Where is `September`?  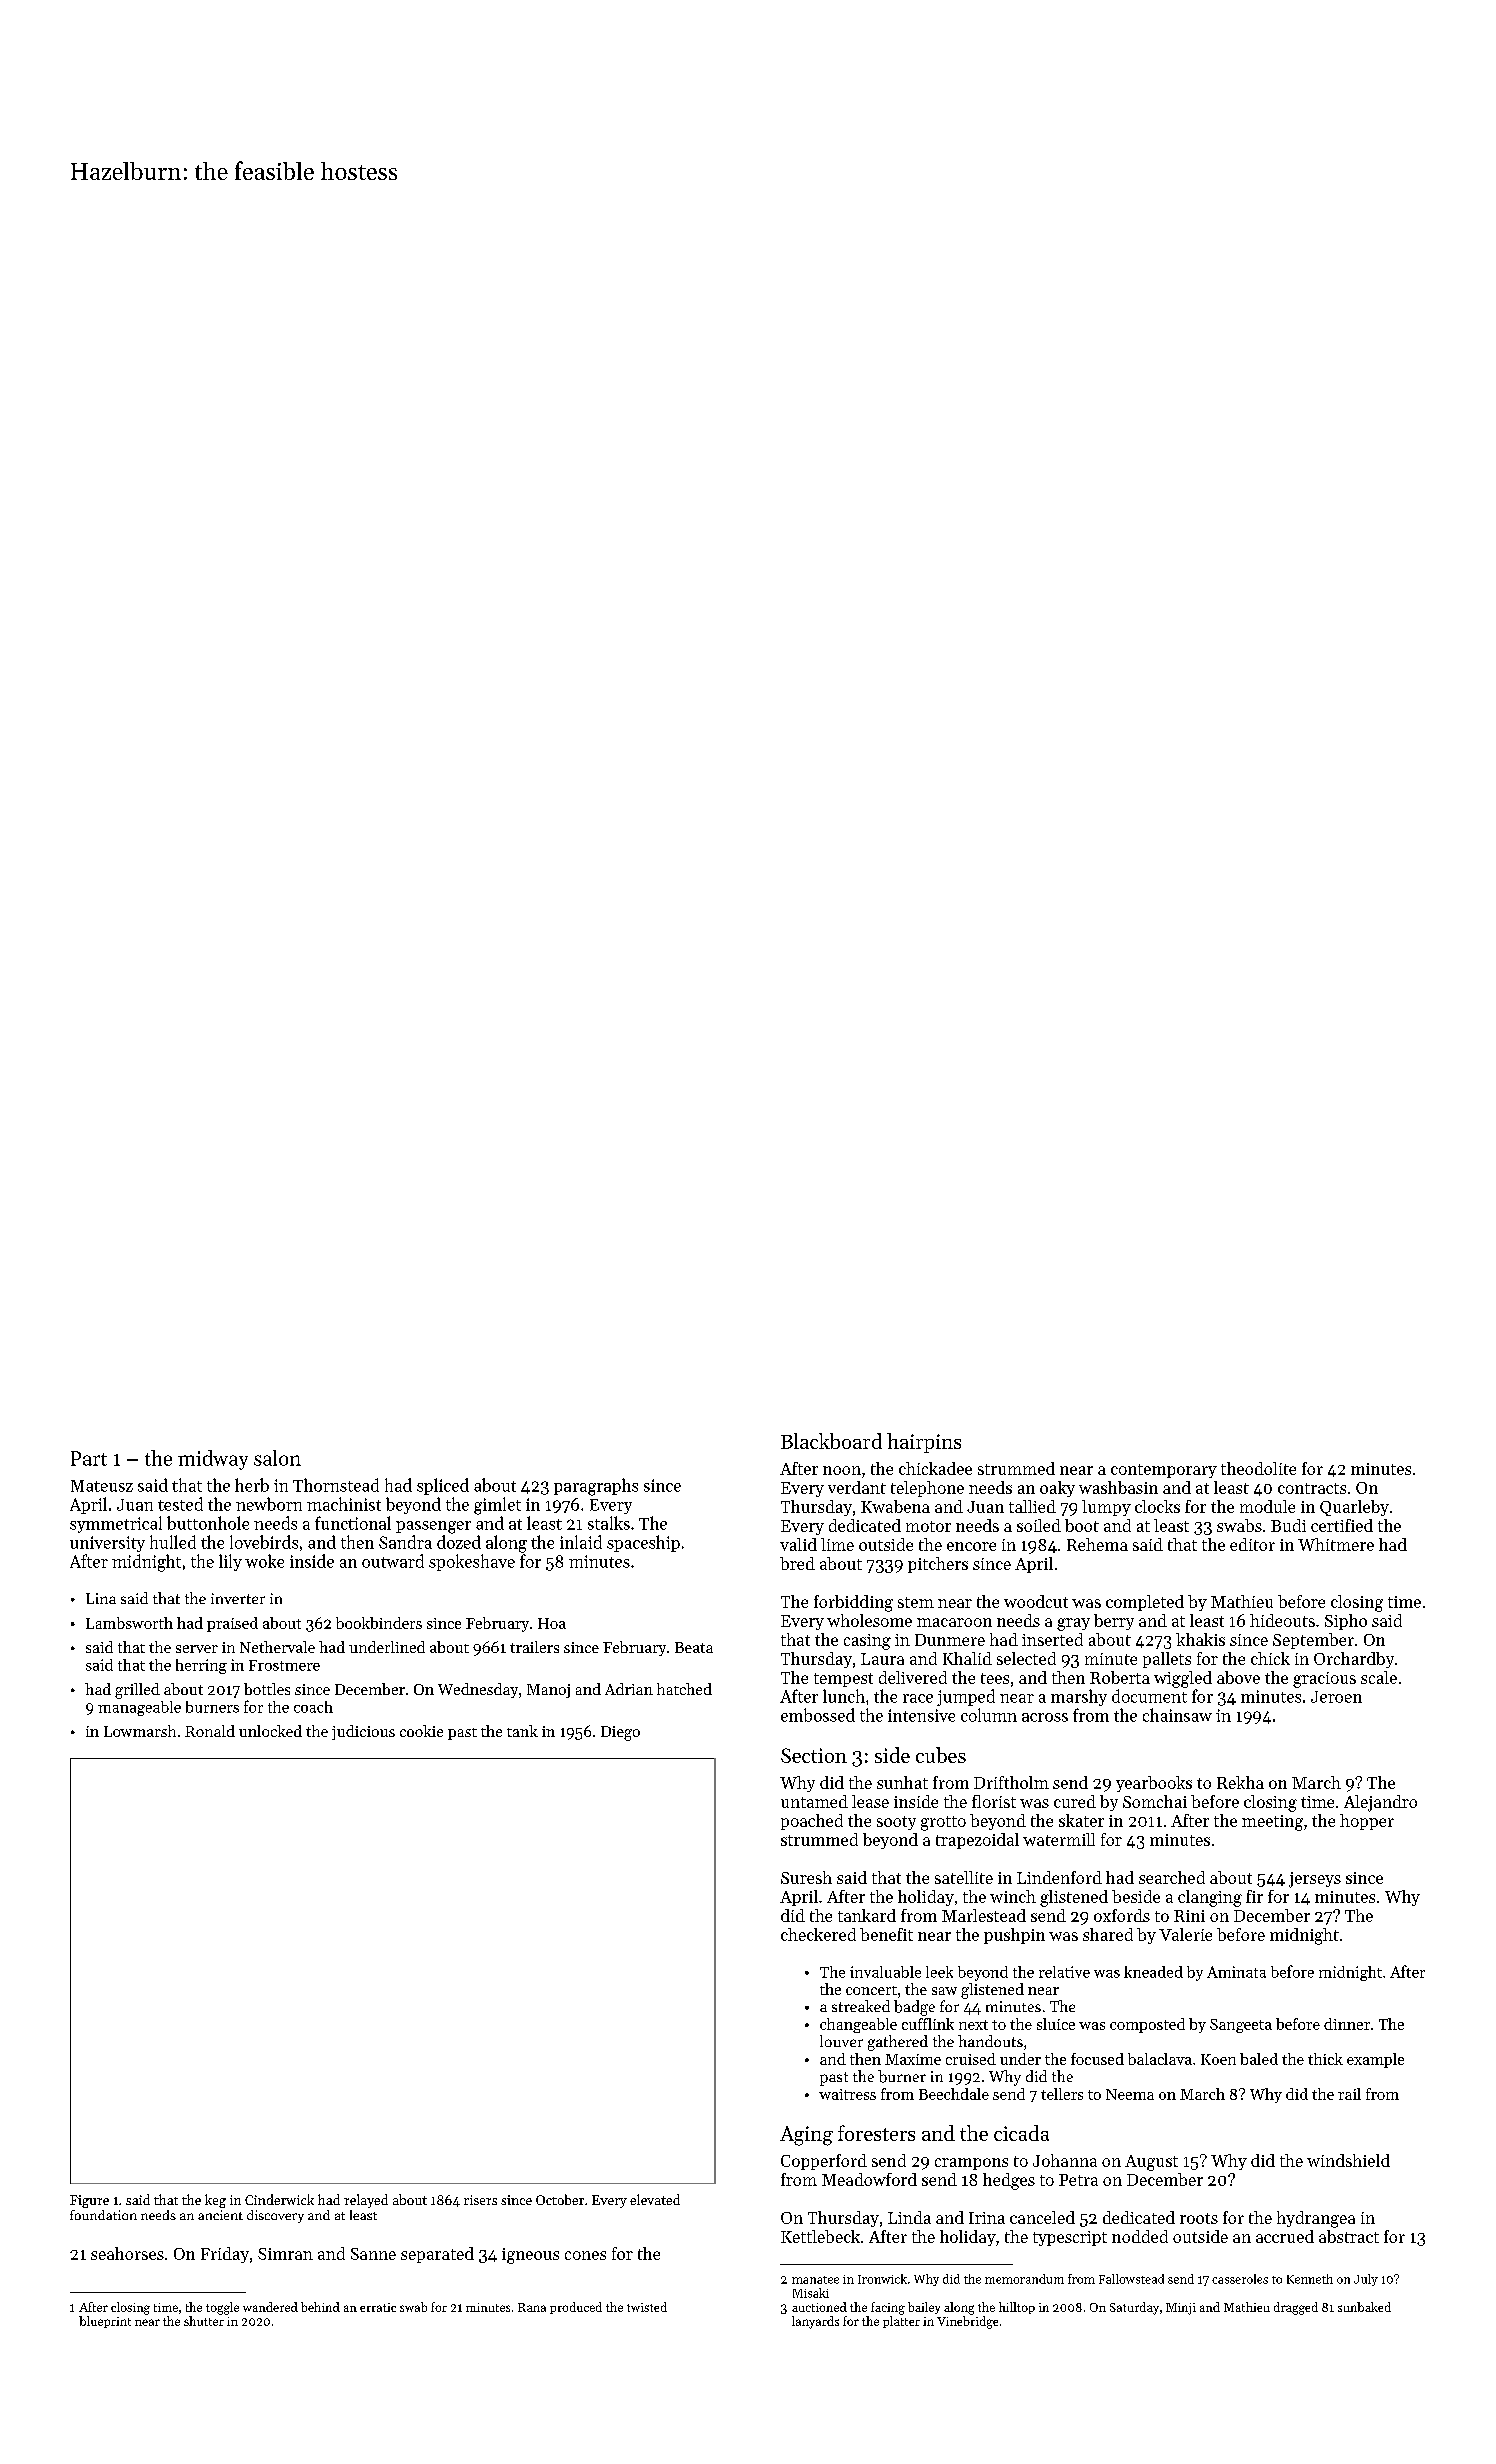
September is located at coordinates (1313, 1641).
